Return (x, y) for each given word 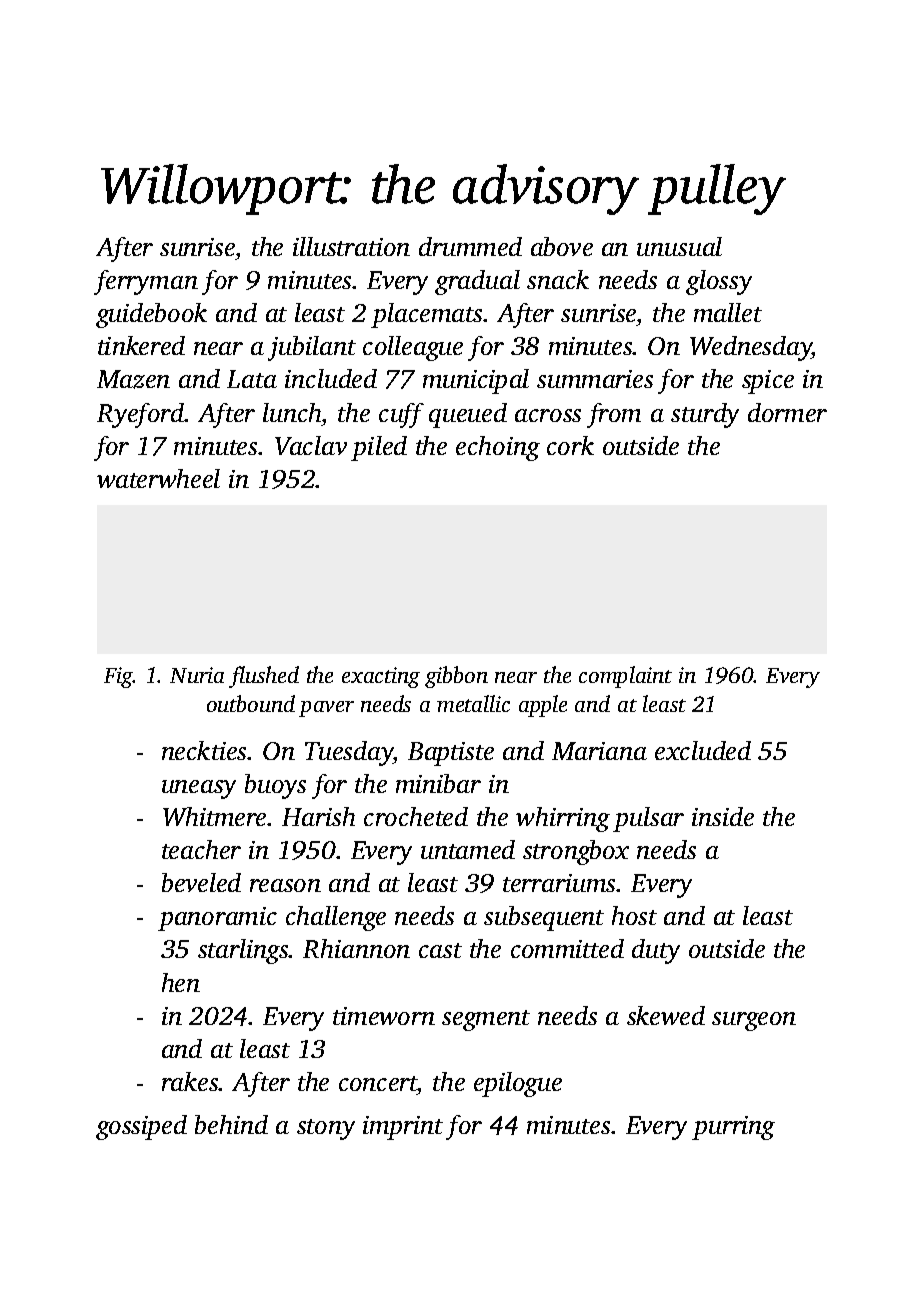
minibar (438, 783)
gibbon (456, 677)
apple (543, 706)
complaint (625, 677)
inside (723, 816)
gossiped (141, 1127)
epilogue (518, 1084)
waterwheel (158, 478)
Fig (118, 677)
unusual (679, 246)
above (562, 246)
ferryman (146, 282)
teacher (201, 849)
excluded (703, 750)
